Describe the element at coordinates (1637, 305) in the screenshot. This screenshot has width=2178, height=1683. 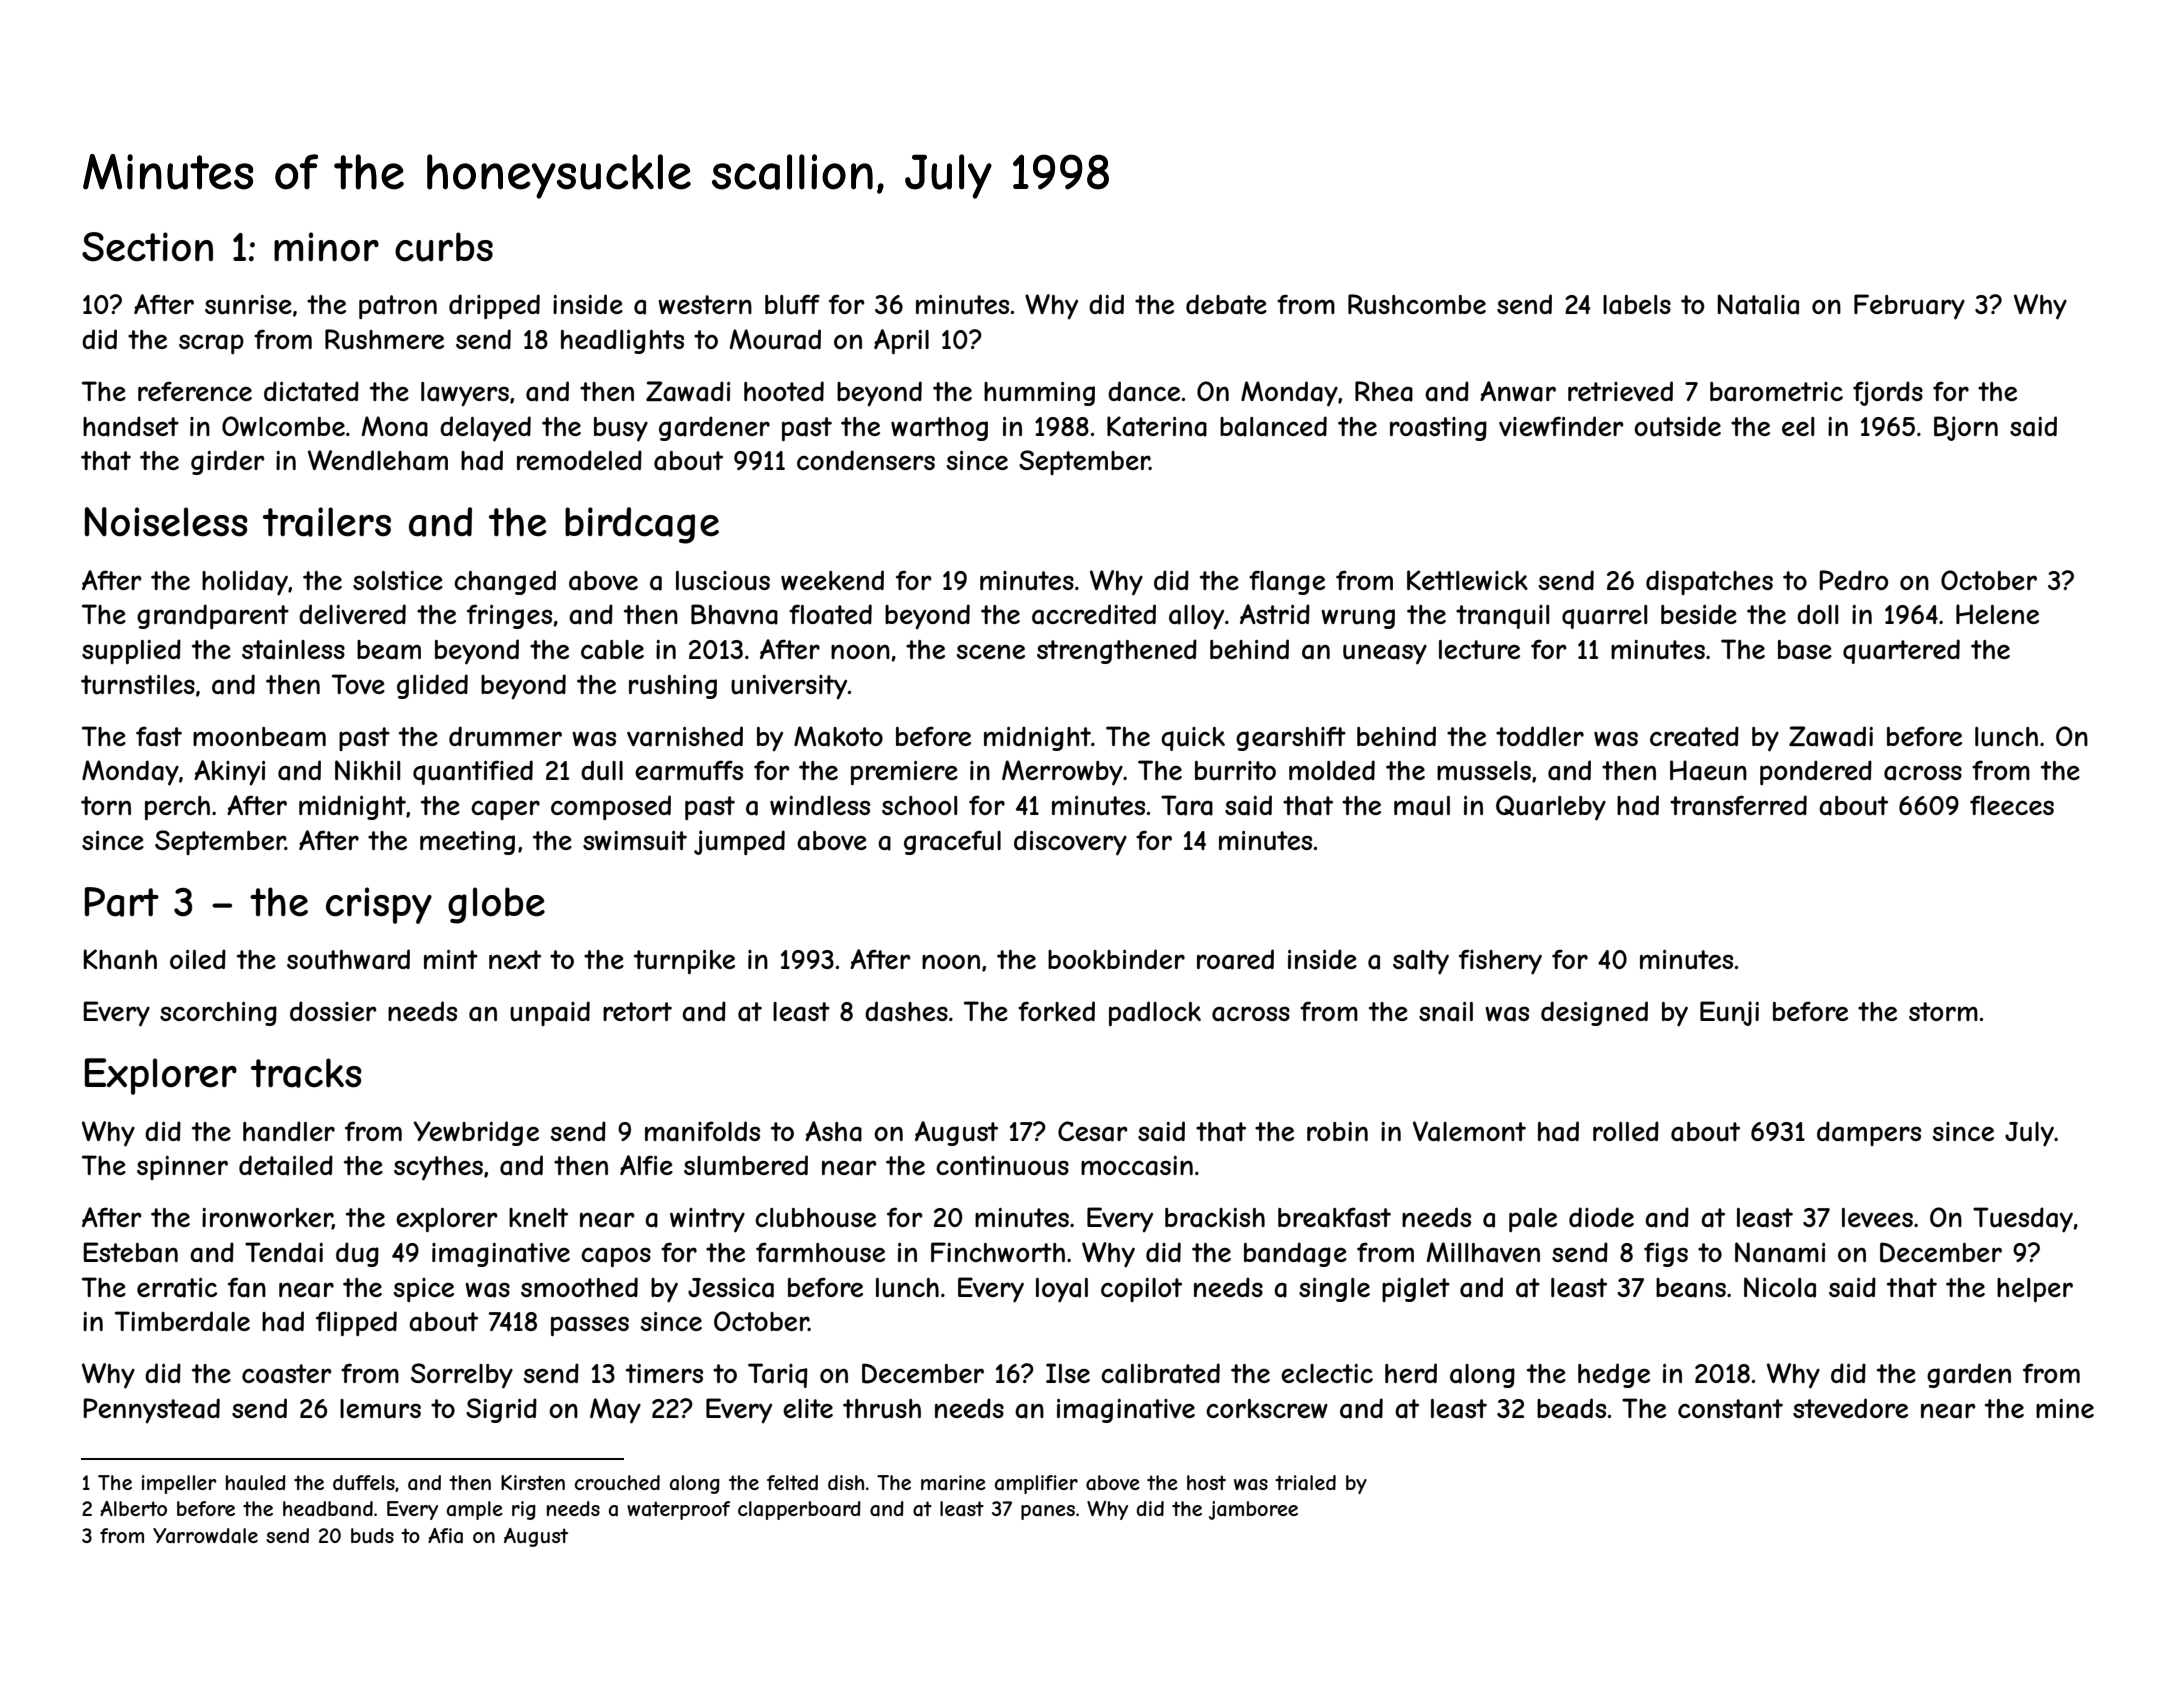
I see `labels` at that location.
